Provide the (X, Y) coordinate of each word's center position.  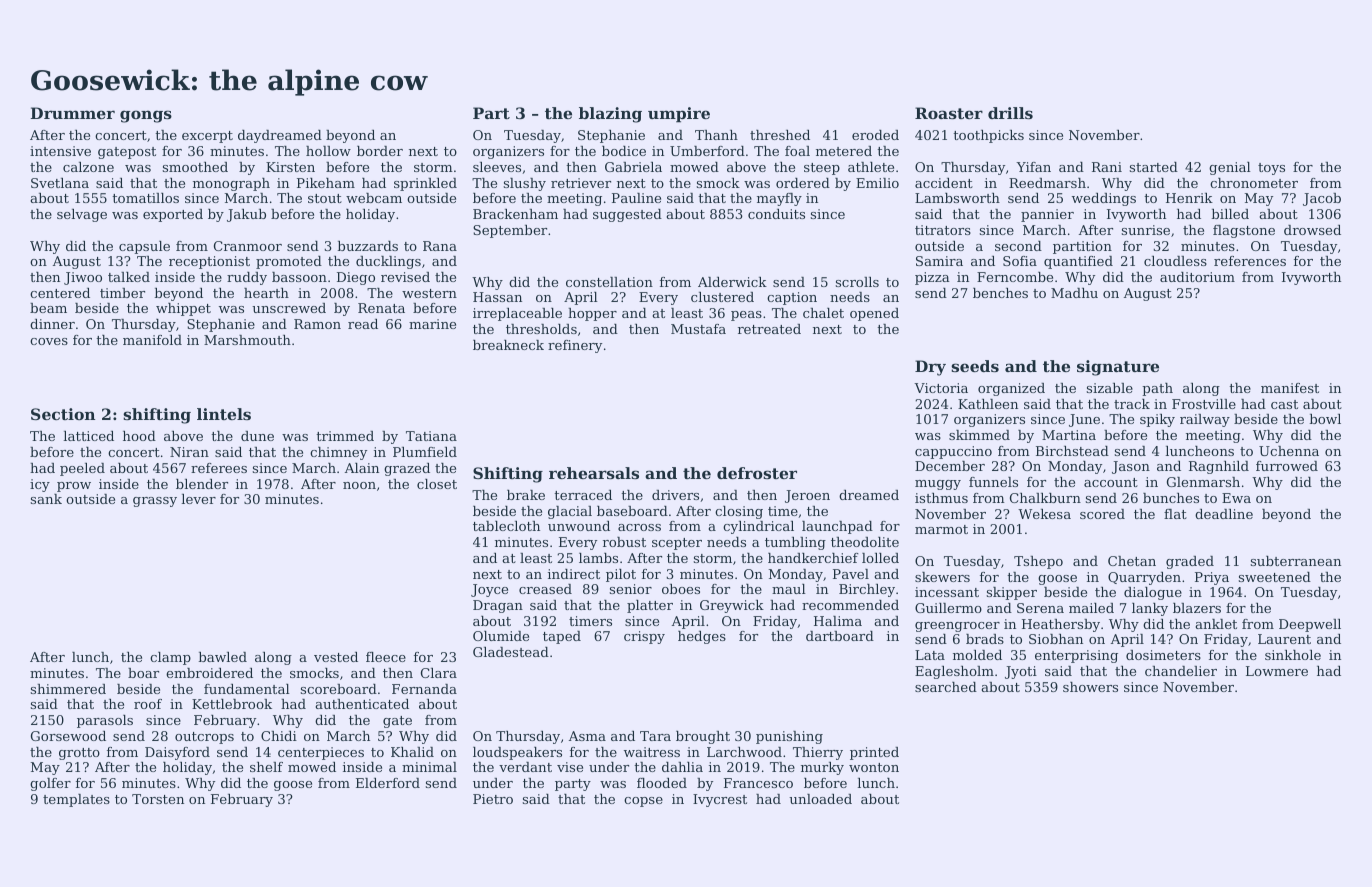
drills (1010, 113)
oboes (681, 589)
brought (703, 737)
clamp (170, 658)
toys (1271, 169)
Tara (655, 736)
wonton (874, 767)
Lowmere (1277, 671)
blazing (610, 115)
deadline (1224, 514)
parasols (105, 721)
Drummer (73, 113)
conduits (776, 214)
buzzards (367, 246)
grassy (155, 502)
